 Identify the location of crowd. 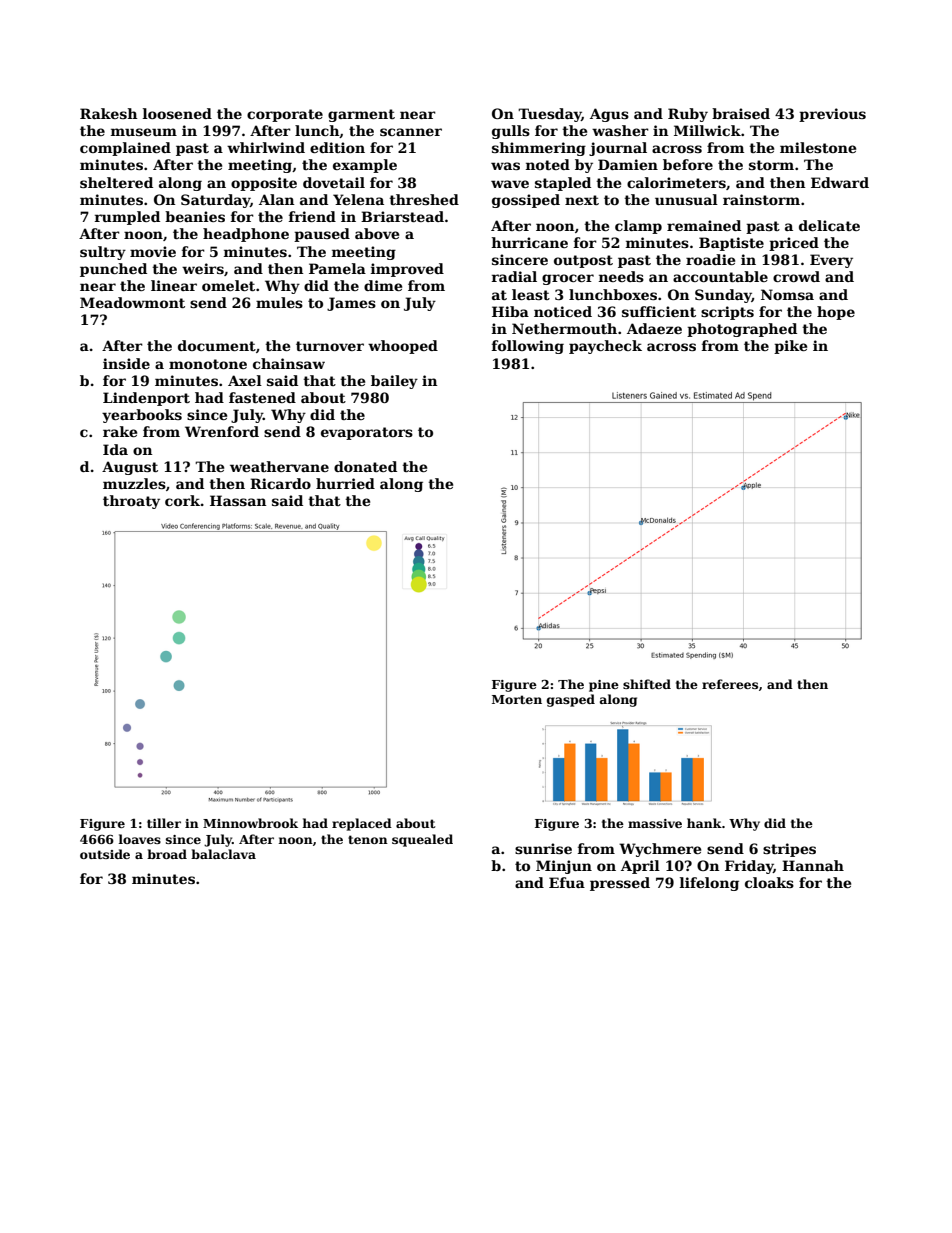
(796, 276).
